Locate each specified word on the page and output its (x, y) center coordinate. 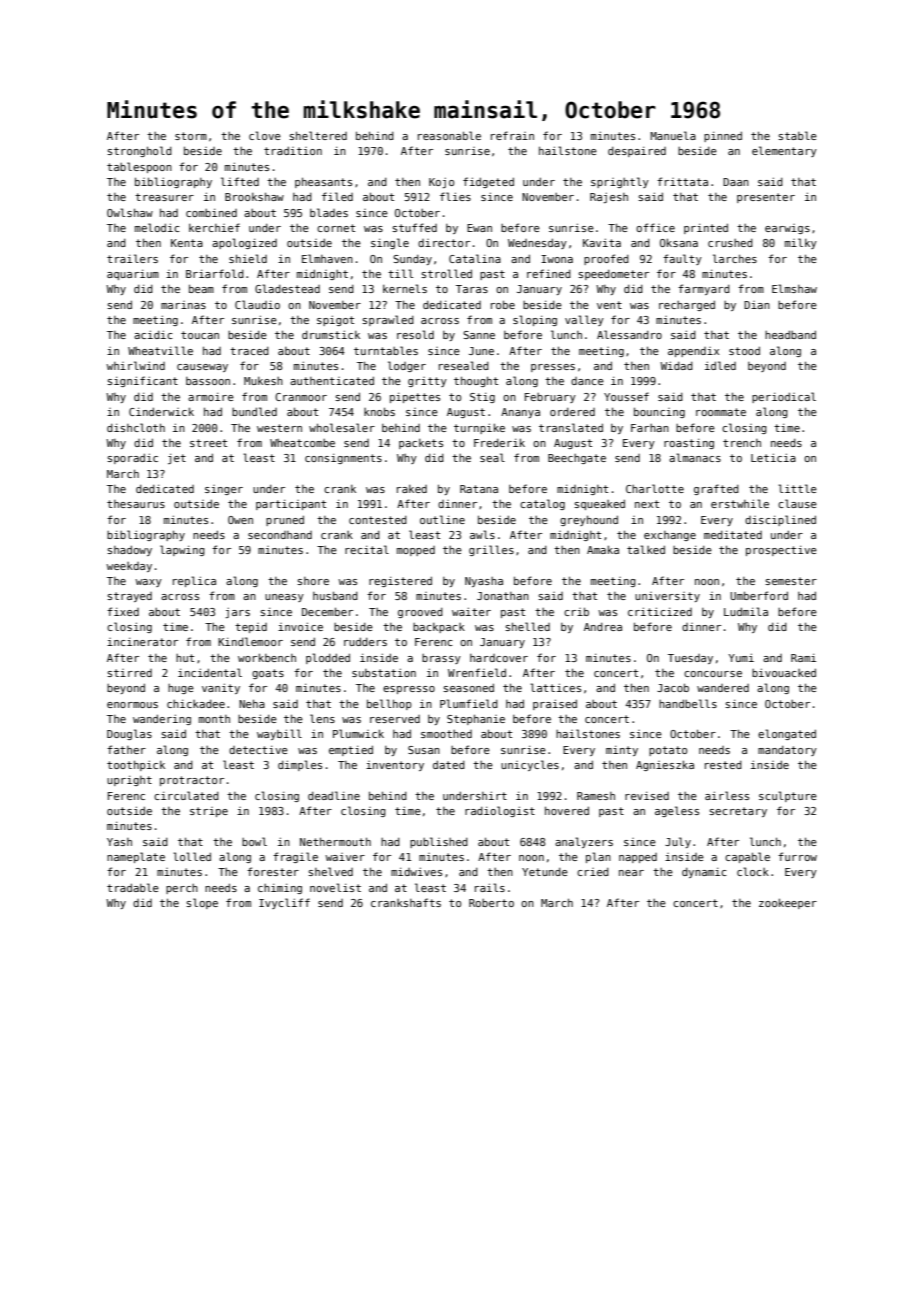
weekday (129, 567)
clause (797, 503)
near (631, 873)
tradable (133, 887)
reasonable (449, 135)
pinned (723, 136)
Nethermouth (335, 841)
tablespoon (139, 167)
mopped (416, 551)
